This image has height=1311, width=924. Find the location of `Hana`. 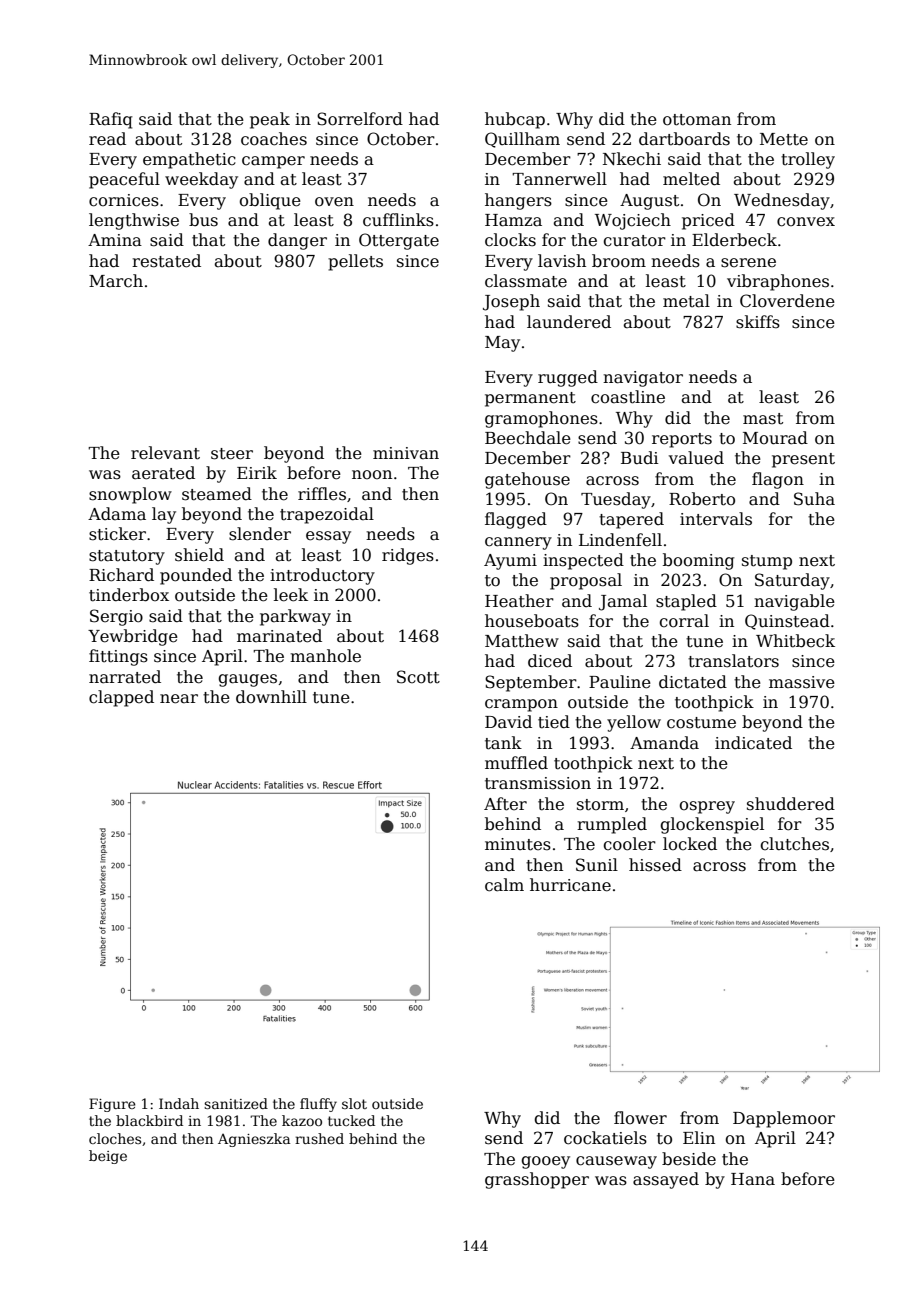

Hana is located at coordinates (753, 1179).
